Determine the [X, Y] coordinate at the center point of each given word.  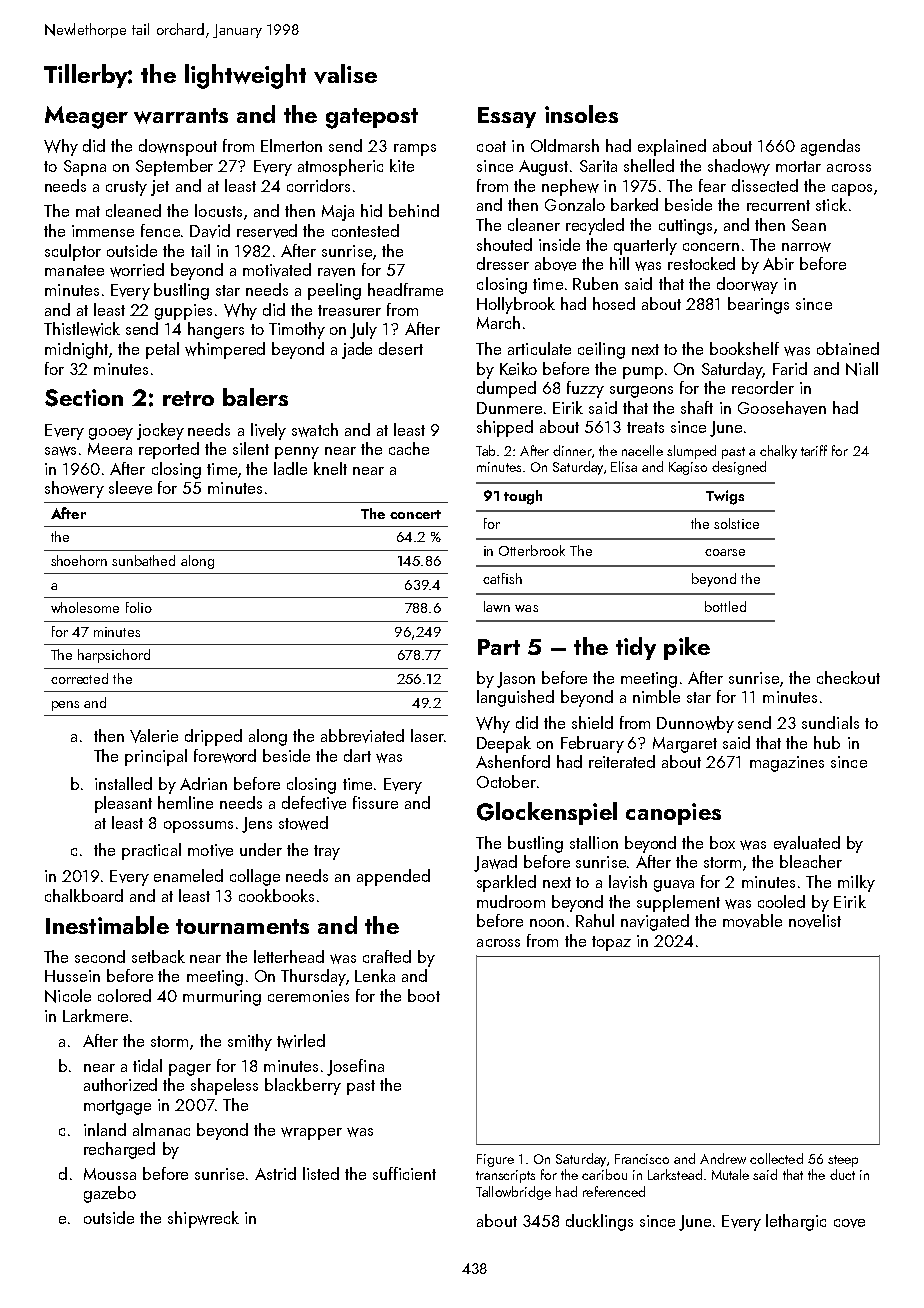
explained [672, 147]
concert [415, 514]
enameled [188, 875]
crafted [387, 956]
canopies [673, 814]
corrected [79, 678]
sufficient [404, 1173]
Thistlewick [82, 329]
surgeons [641, 392]
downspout [178, 147]
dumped [506, 389]
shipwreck [203, 1219]
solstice [736, 523]
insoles [581, 114]
